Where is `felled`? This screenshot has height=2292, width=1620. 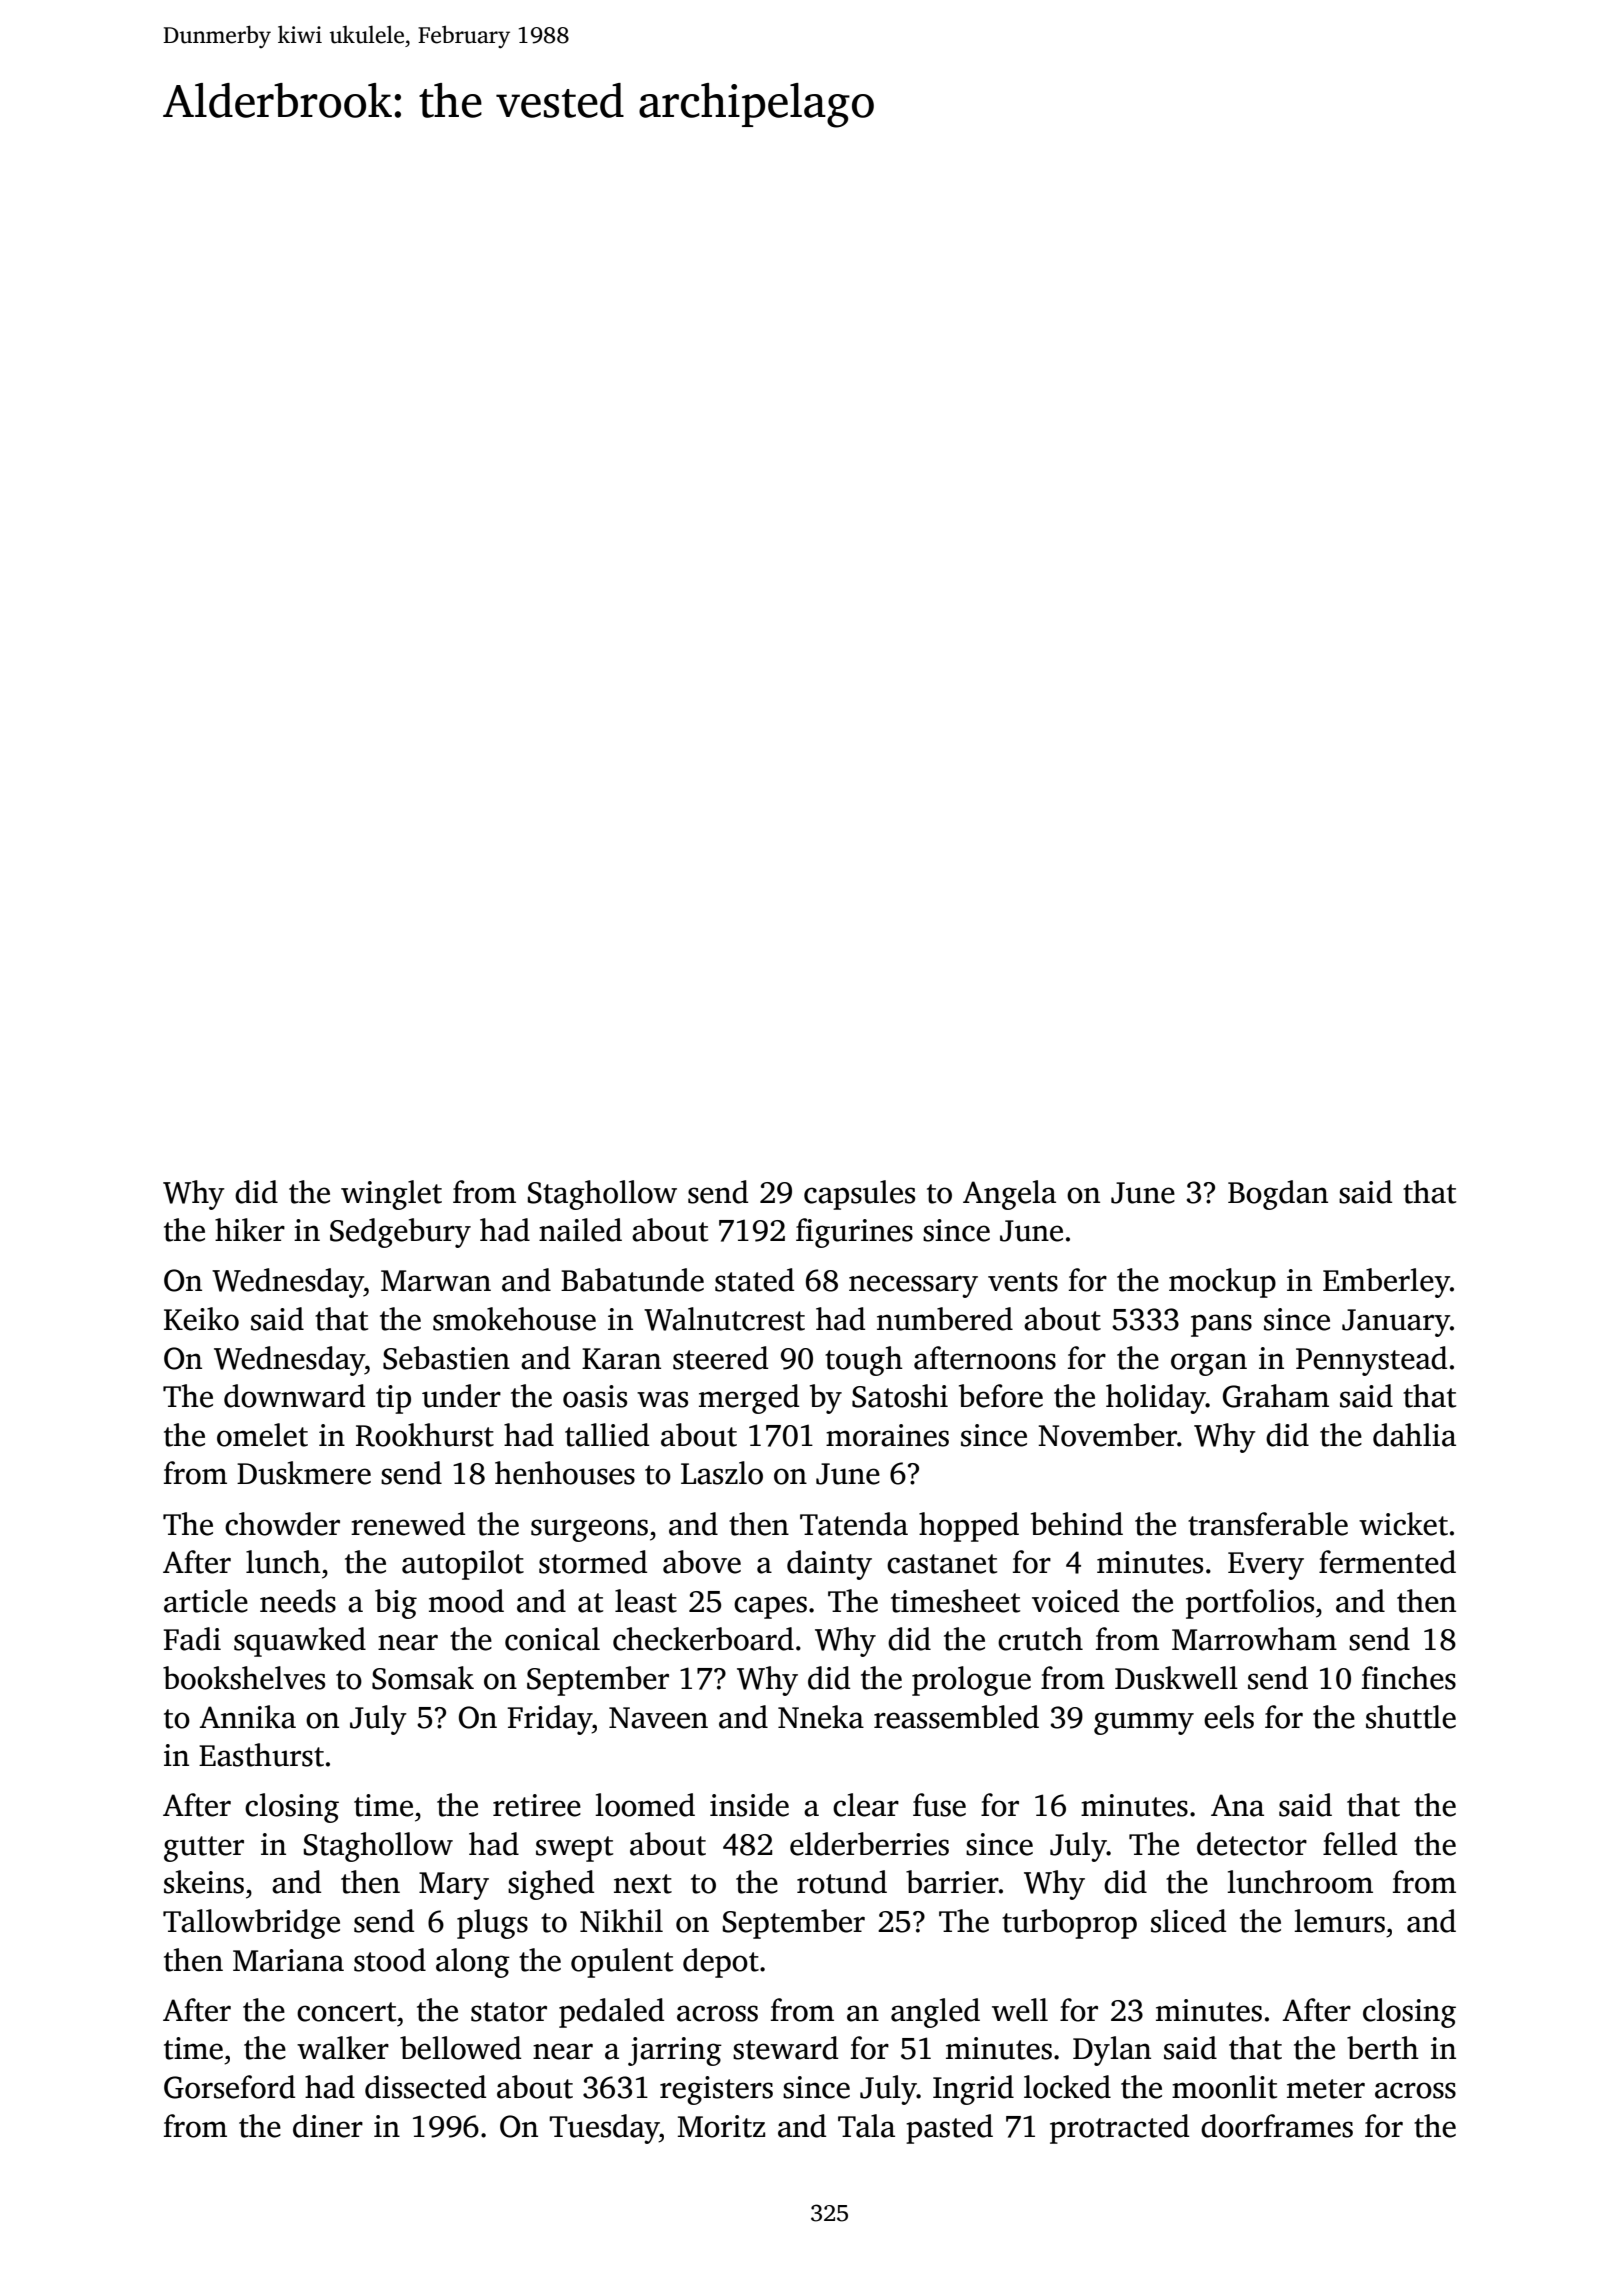
felled is located at coordinates (1360, 1844).
